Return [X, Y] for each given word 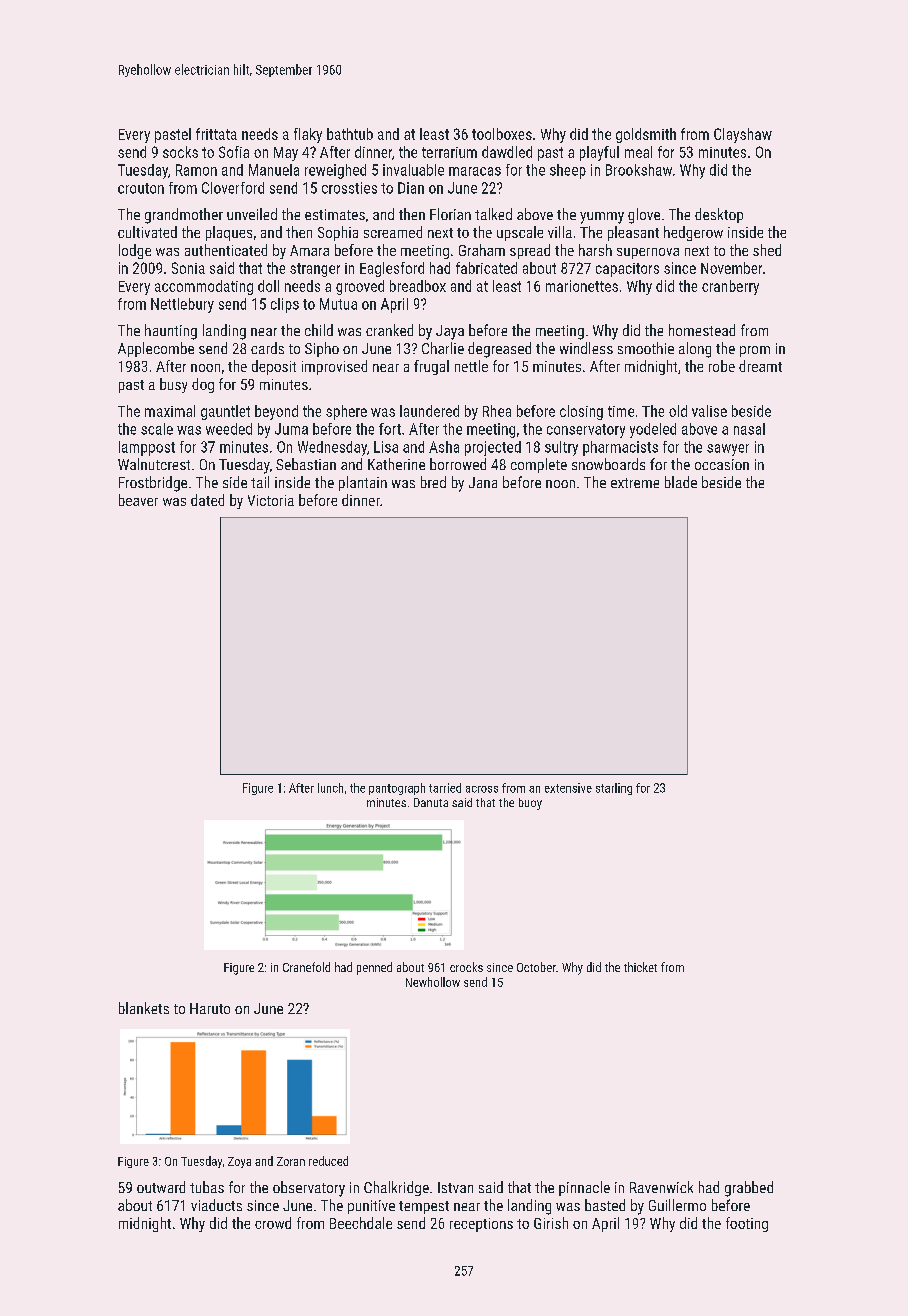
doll [268, 286]
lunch [330, 788]
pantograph [397, 789]
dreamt [760, 366]
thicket [640, 967]
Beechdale [361, 1223]
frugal [431, 367]
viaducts [216, 1205]
